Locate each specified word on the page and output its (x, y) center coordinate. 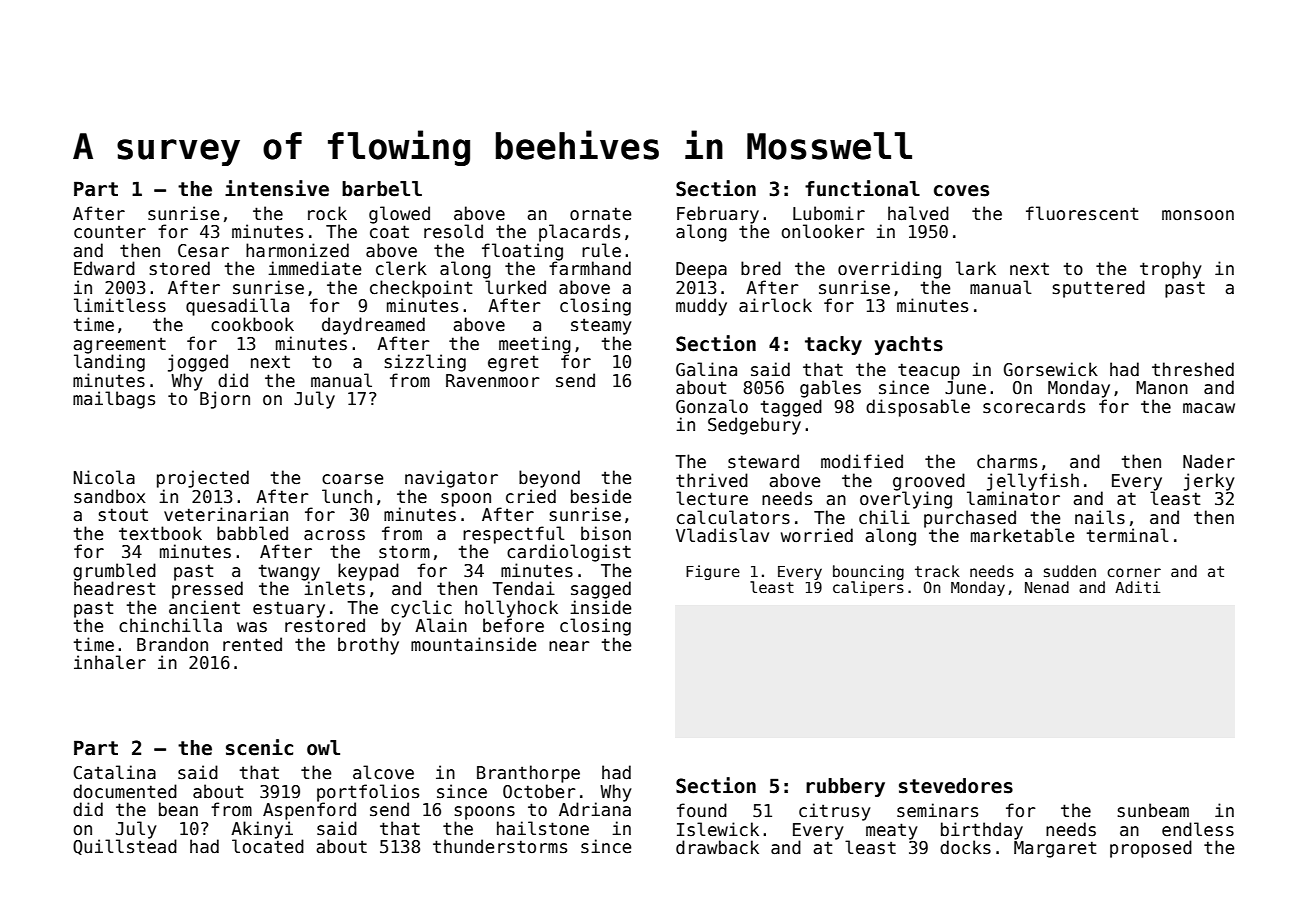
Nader (1209, 461)
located (268, 846)
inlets (334, 588)
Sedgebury (754, 426)
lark (976, 268)
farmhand (590, 268)
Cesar (203, 251)
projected (203, 479)
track (937, 571)
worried (817, 535)
